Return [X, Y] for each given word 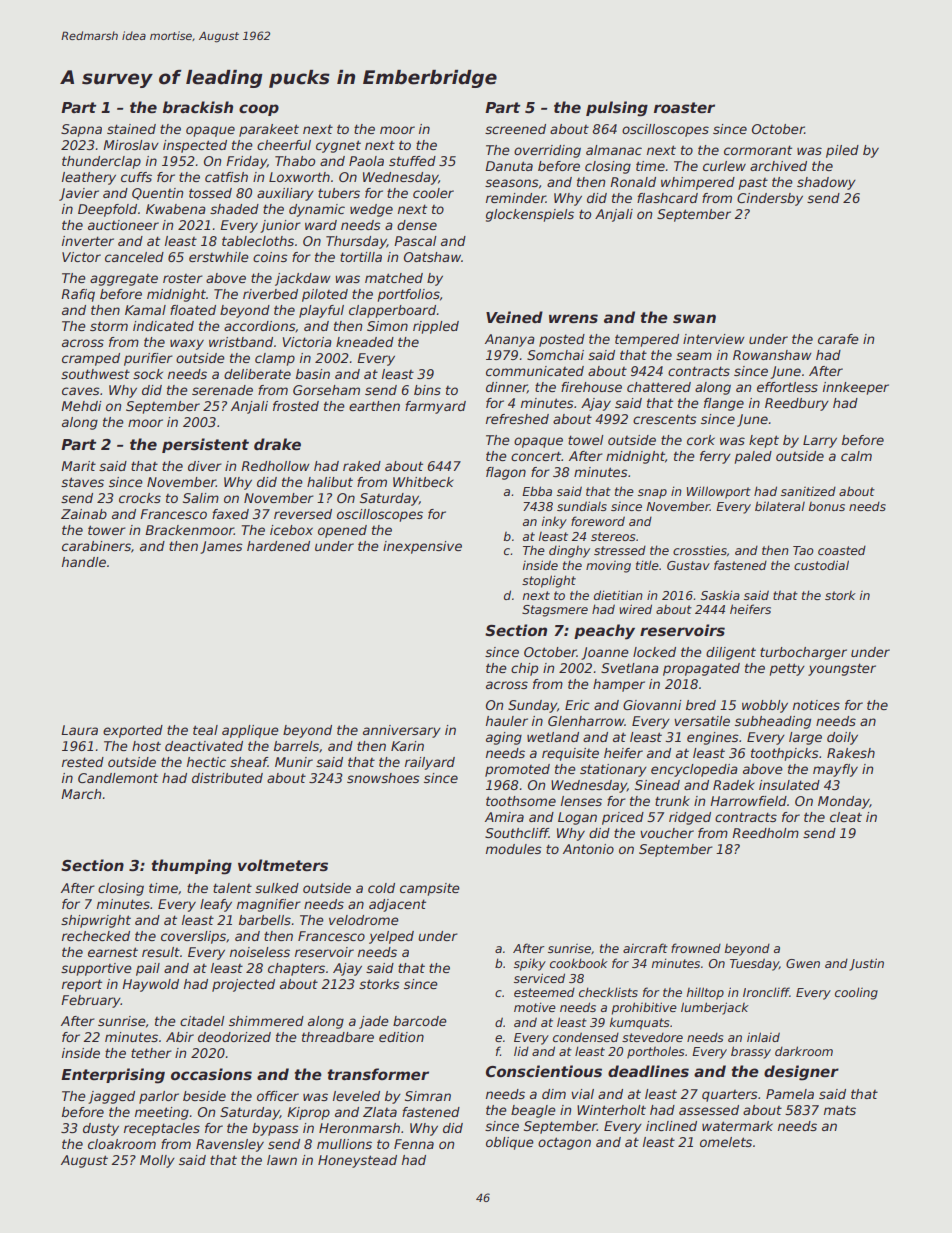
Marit [78, 466]
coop [259, 110]
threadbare [338, 1037]
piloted [325, 295]
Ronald [633, 182]
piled [842, 151]
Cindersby [770, 199]
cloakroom [122, 1144]
